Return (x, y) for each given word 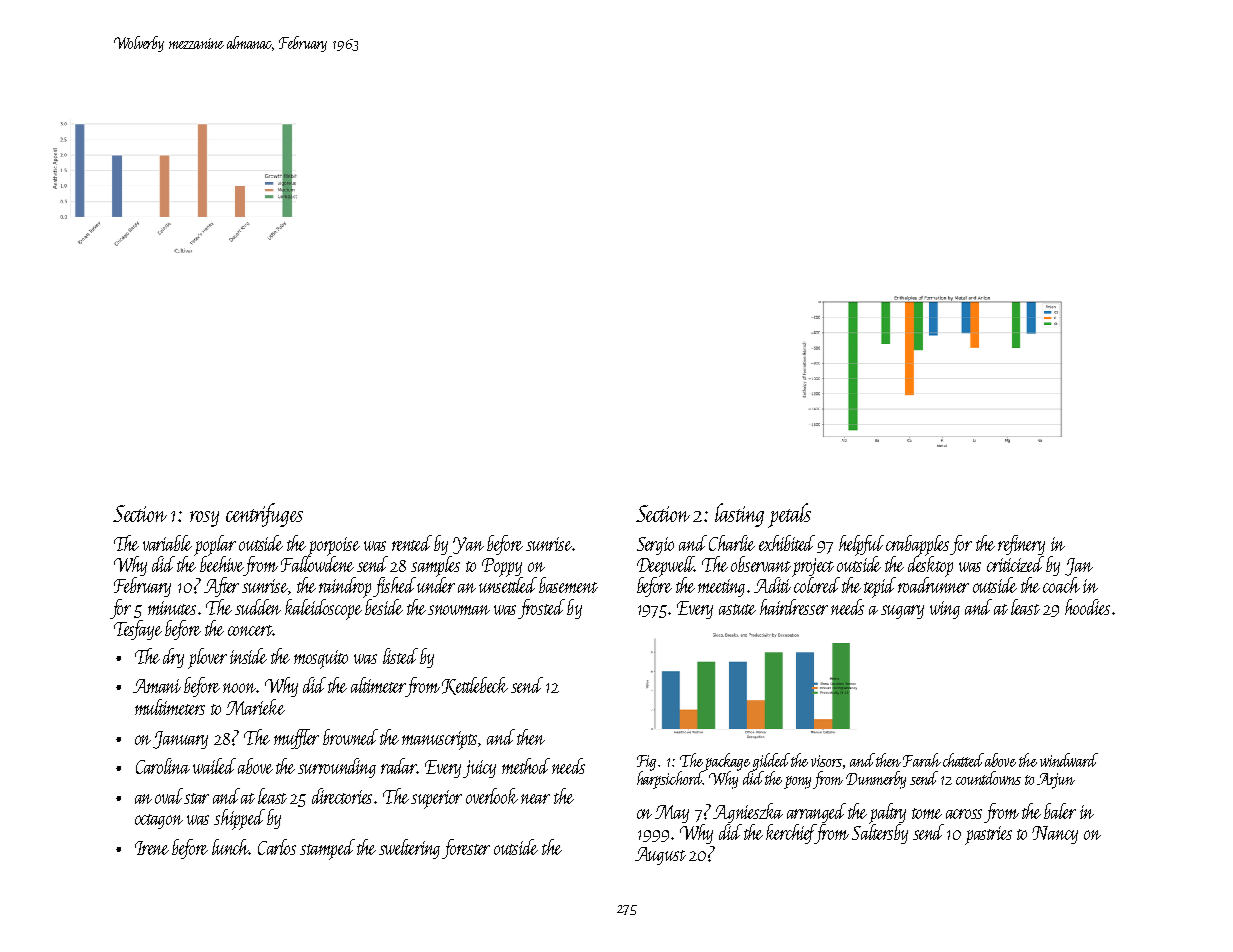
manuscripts (440, 740)
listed (400, 656)
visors (826, 761)
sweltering (409, 849)
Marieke (255, 707)
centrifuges (264, 515)
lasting (739, 515)
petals (789, 515)
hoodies (1087, 607)
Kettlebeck (475, 686)
